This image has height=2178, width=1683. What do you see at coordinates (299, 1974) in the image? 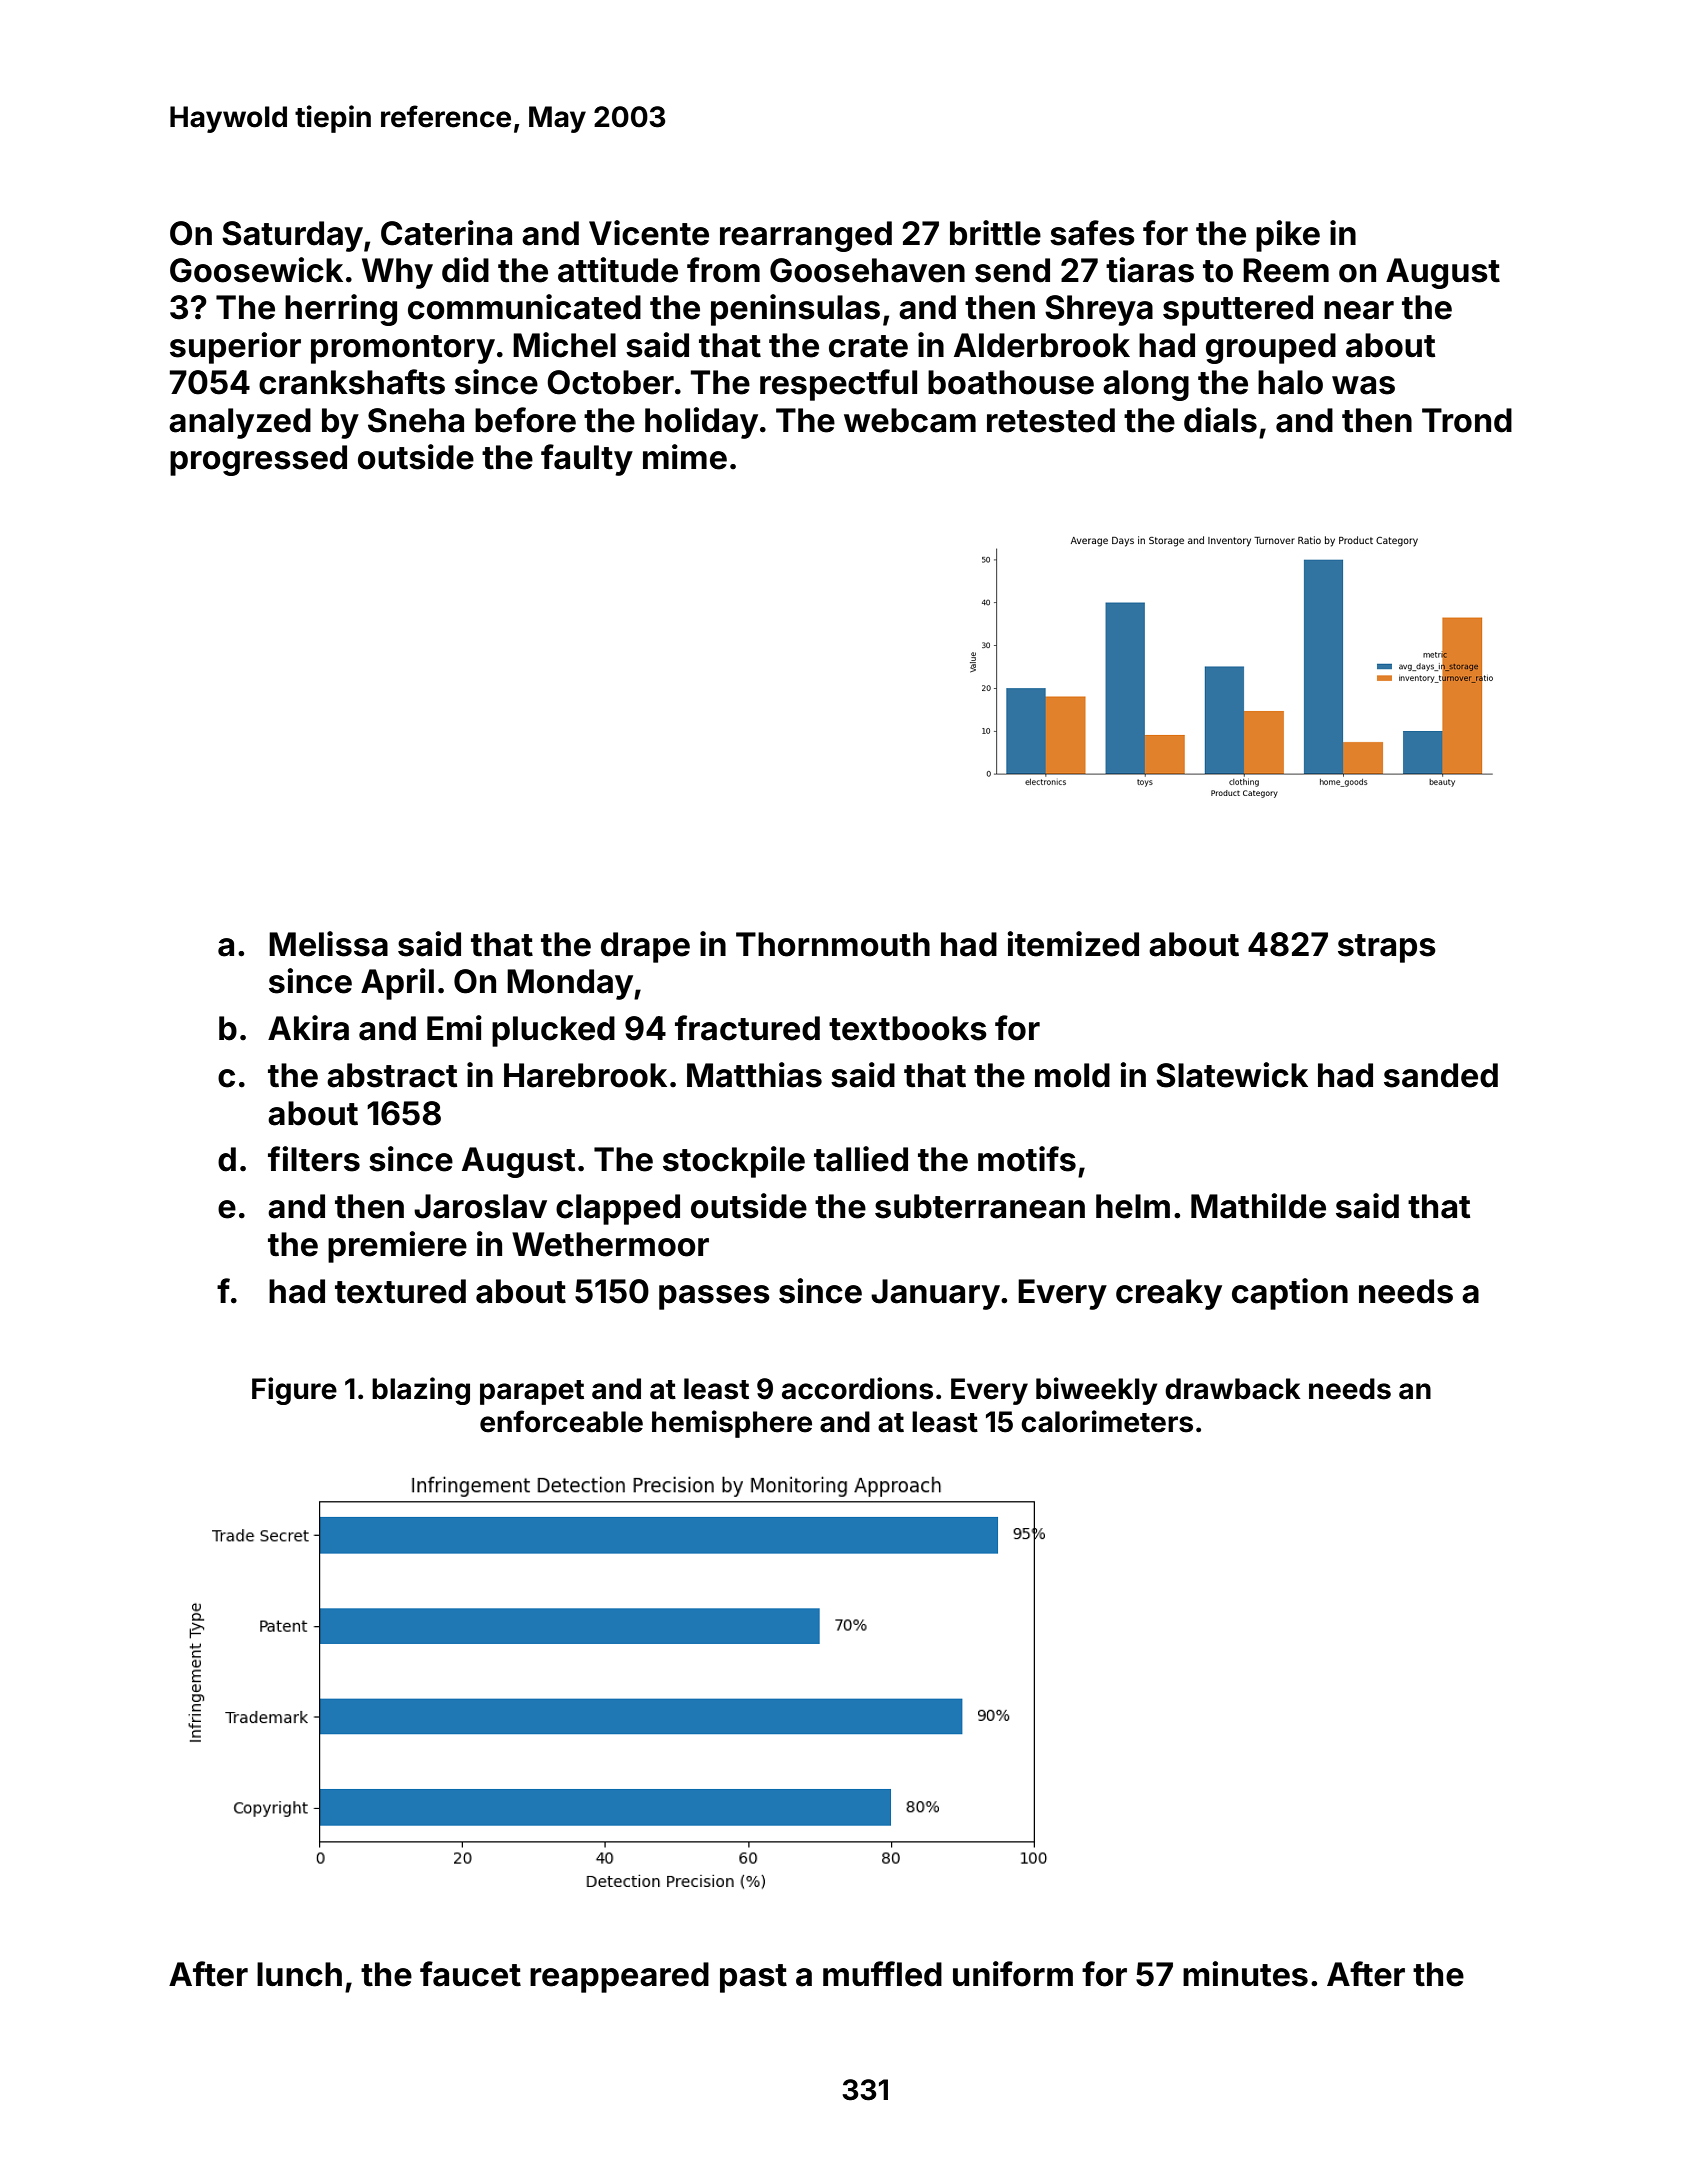
I see `lunch` at bounding box center [299, 1974].
